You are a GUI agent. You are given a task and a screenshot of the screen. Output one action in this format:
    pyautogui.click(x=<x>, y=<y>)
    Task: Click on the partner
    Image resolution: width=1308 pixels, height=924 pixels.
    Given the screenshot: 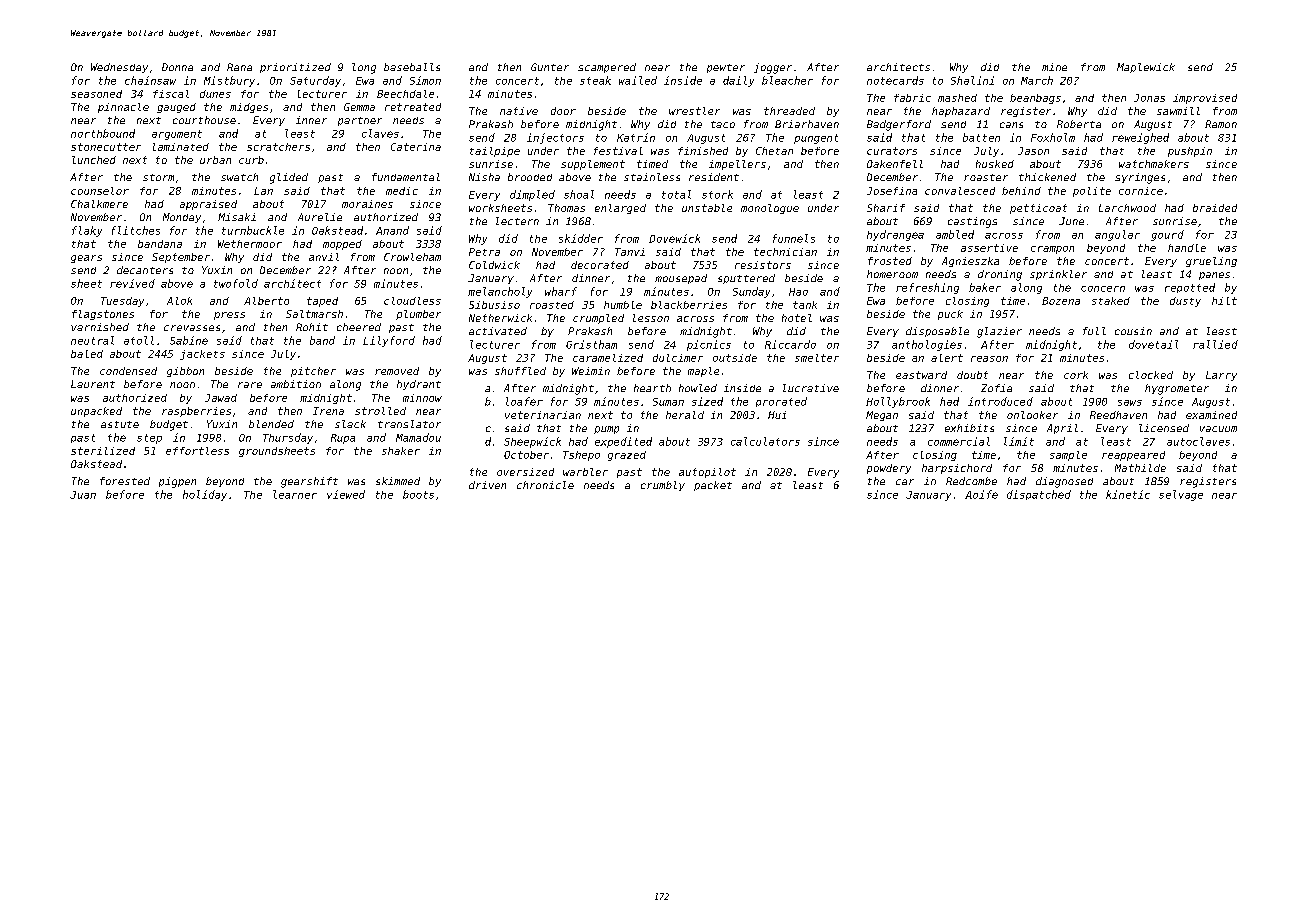 What is the action you would take?
    pyautogui.click(x=360, y=121)
